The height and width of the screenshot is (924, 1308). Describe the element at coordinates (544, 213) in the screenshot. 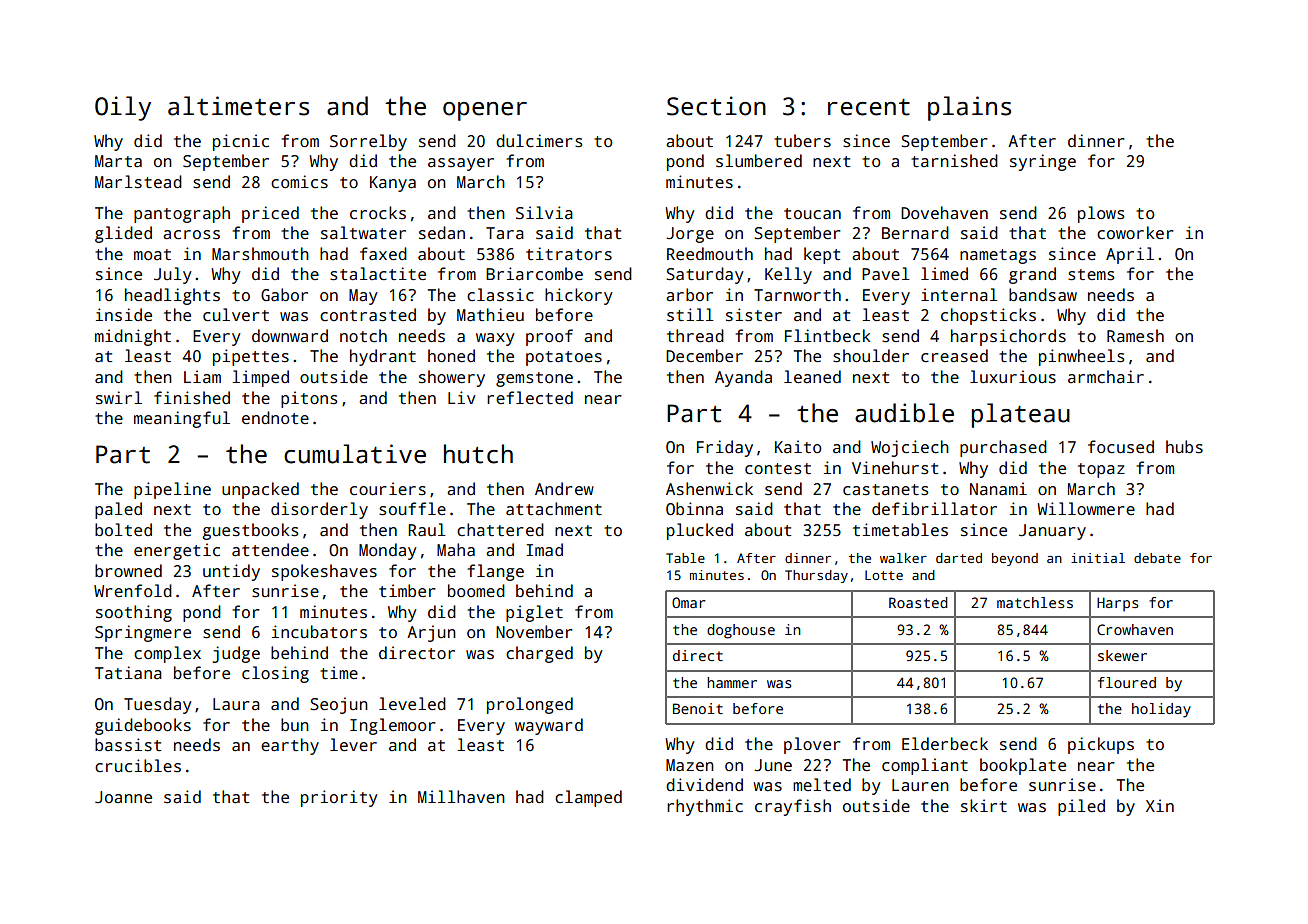

I see `Silvia` at that location.
